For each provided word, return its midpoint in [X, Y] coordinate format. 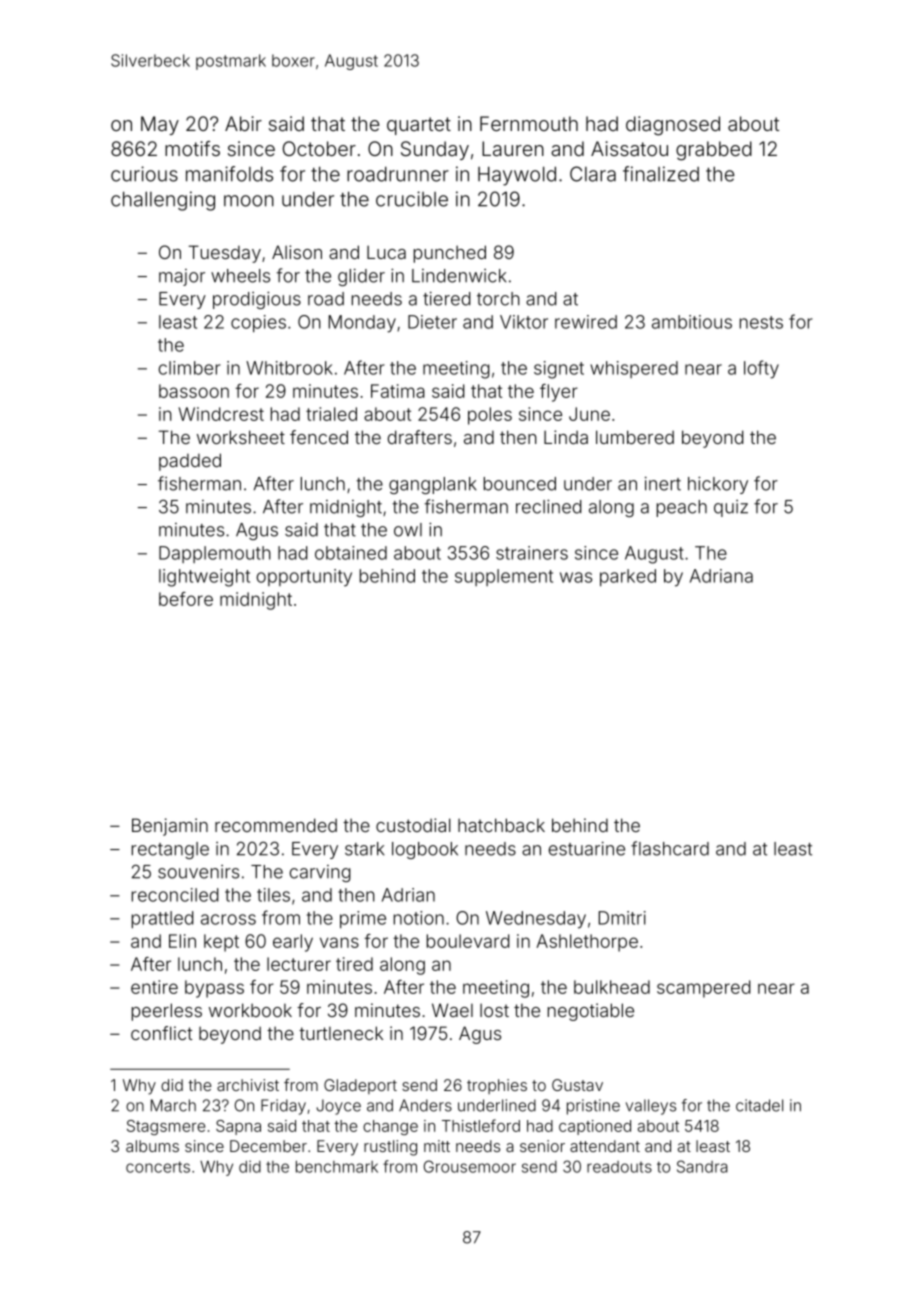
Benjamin [170, 827]
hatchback [501, 825]
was [576, 577]
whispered [634, 369]
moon [249, 201]
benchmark [337, 1167]
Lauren [513, 148]
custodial [413, 825]
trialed [331, 414]
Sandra [702, 1166]
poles [490, 416]
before [186, 599]
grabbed [714, 151]
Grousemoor [470, 1166]
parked [628, 577]
